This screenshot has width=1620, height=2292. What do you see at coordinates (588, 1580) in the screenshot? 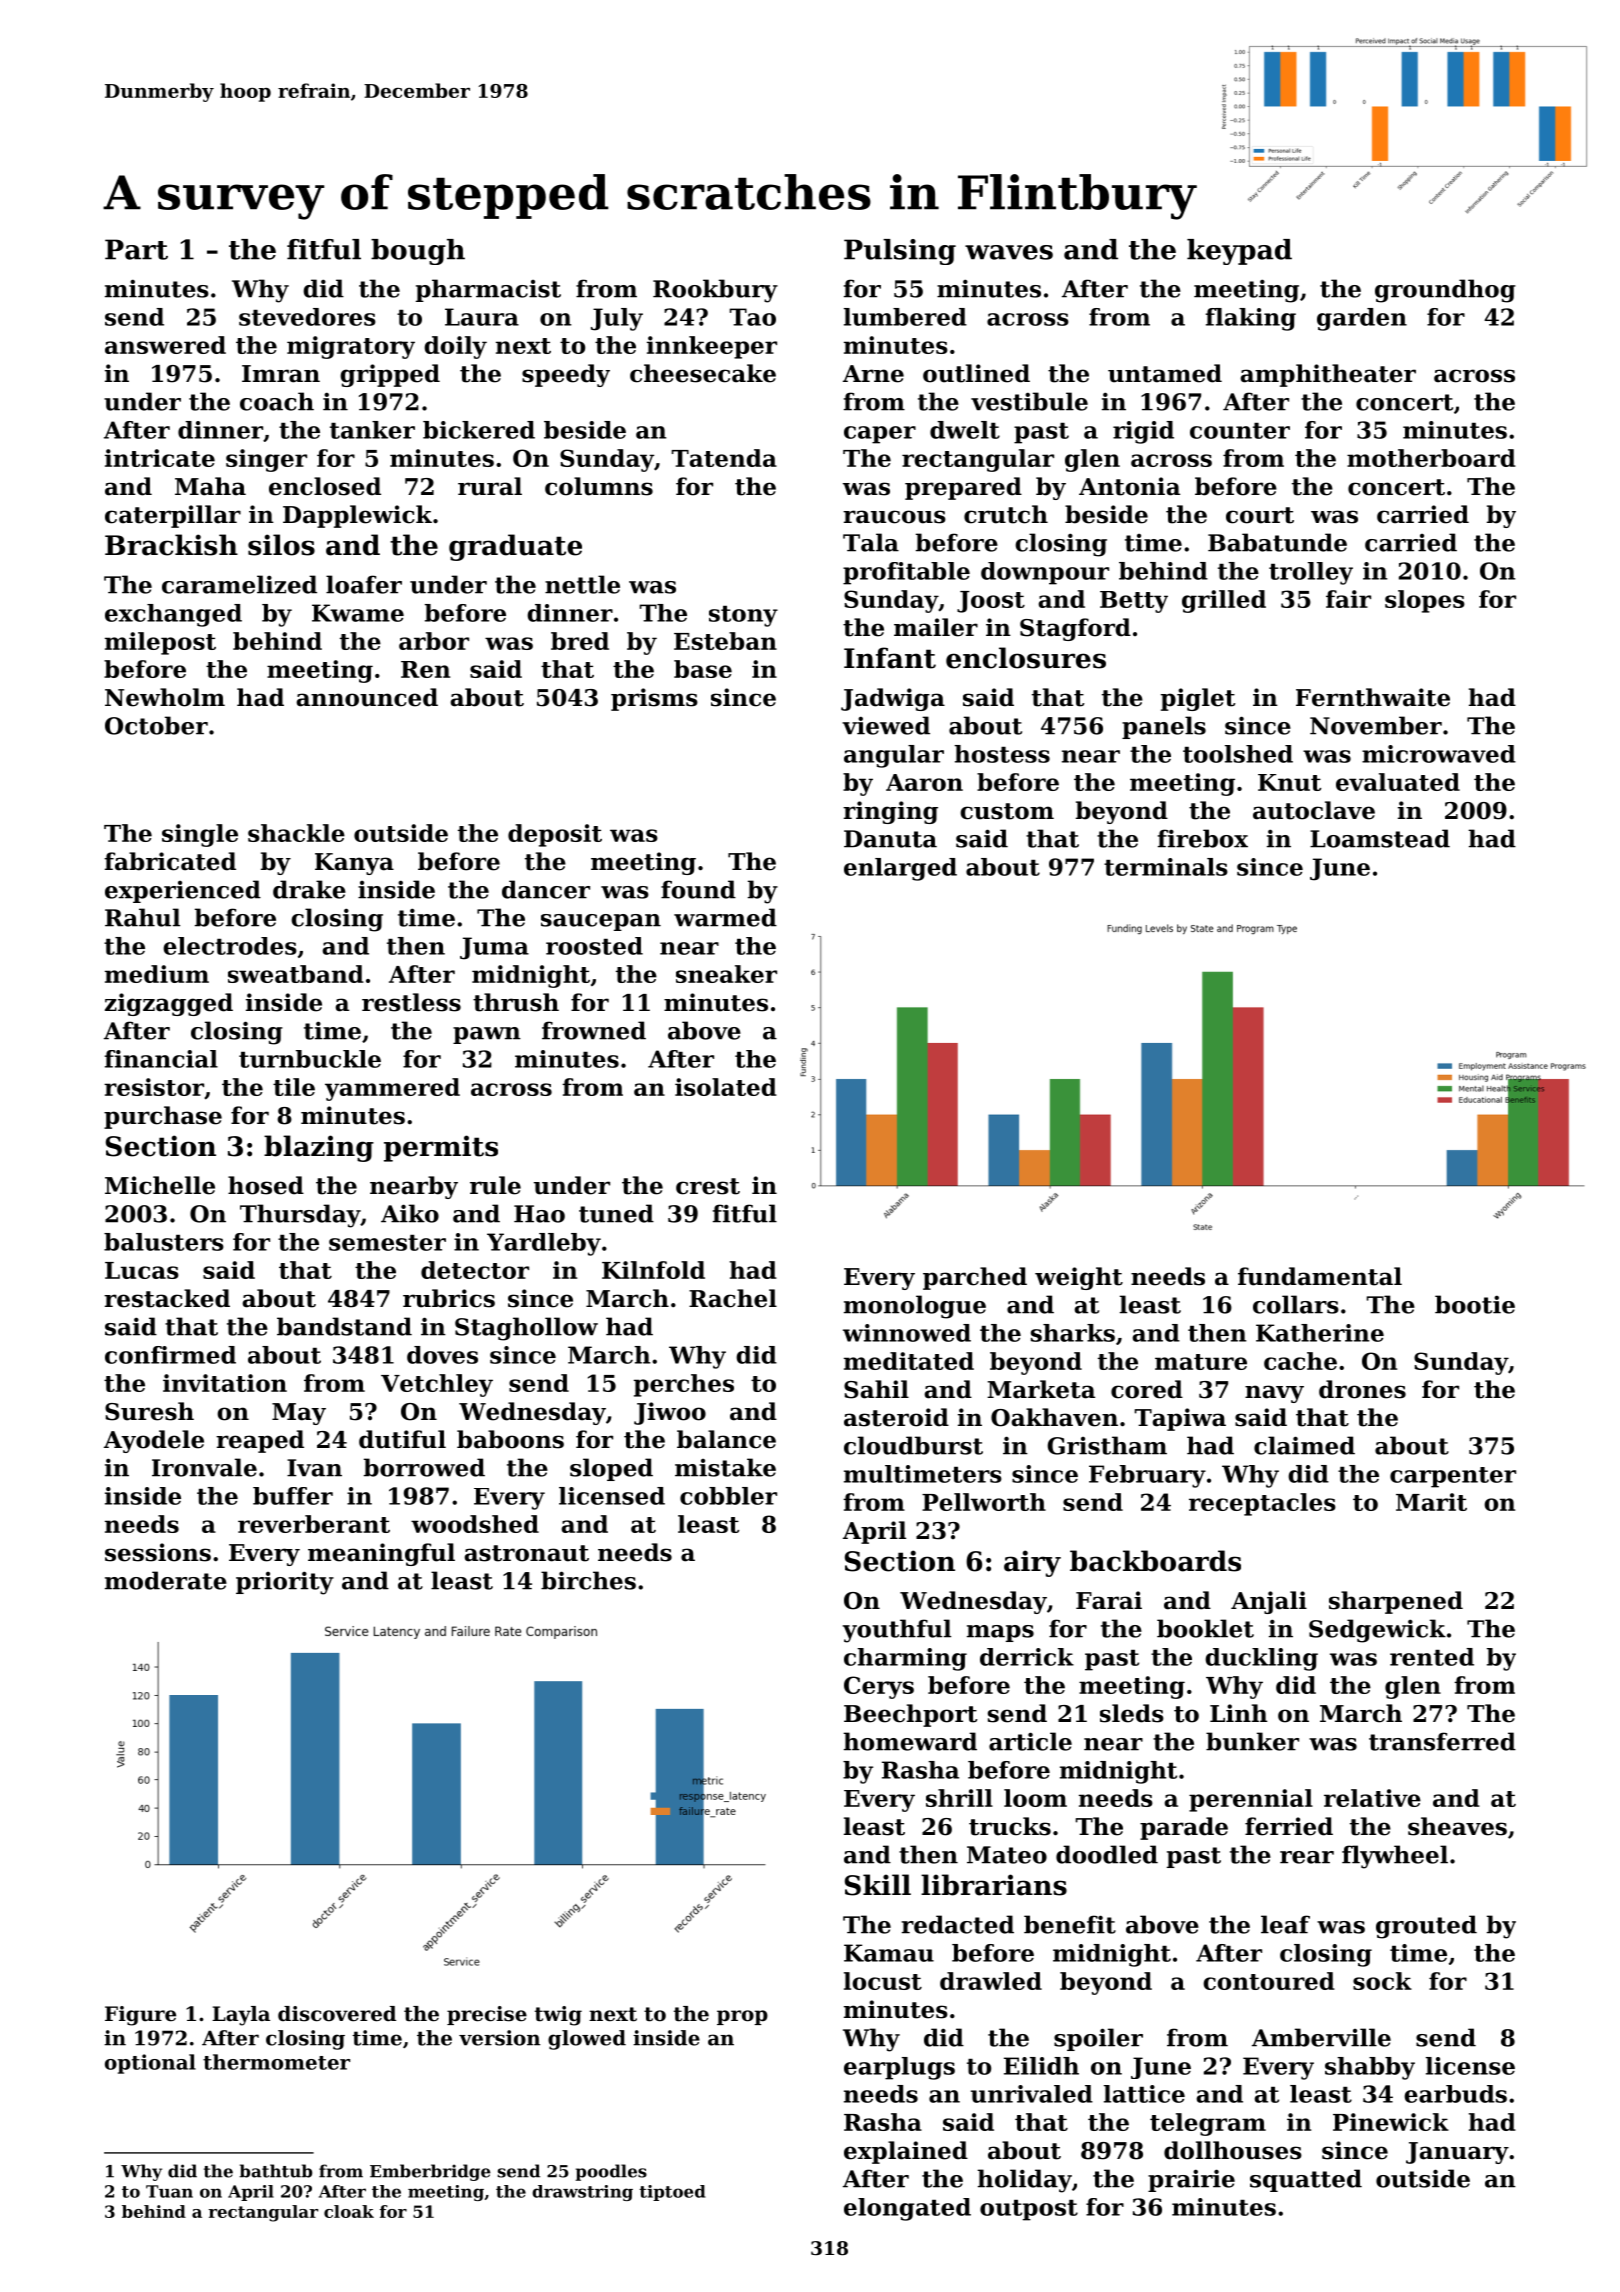
I see `birches` at bounding box center [588, 1580].
